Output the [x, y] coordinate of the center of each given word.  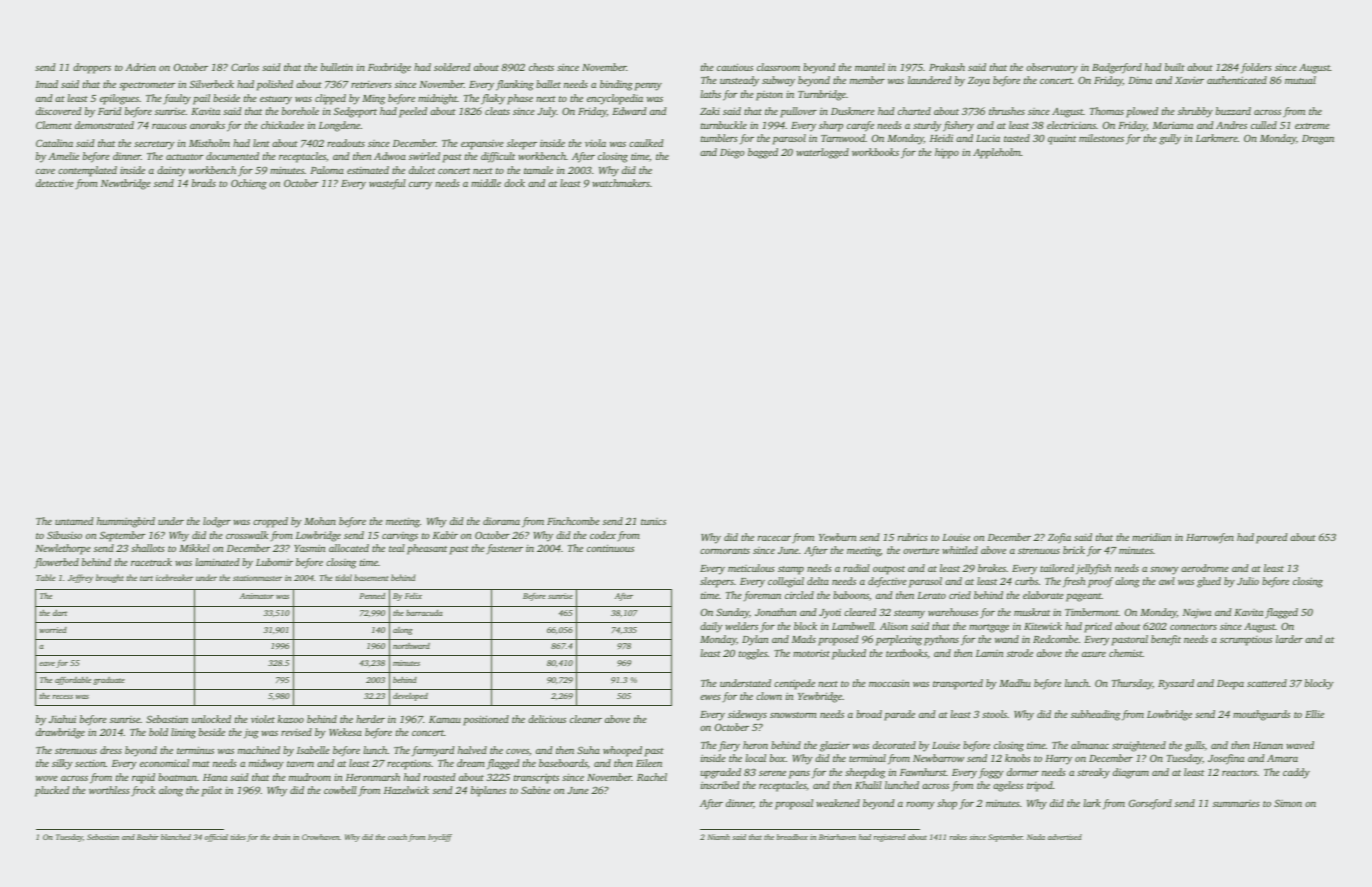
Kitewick [1043, 626]
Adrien [140, 67]
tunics [653, 521]
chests [541, 67]
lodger [217, 522]
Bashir [148, 837]
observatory [1052, 68]
